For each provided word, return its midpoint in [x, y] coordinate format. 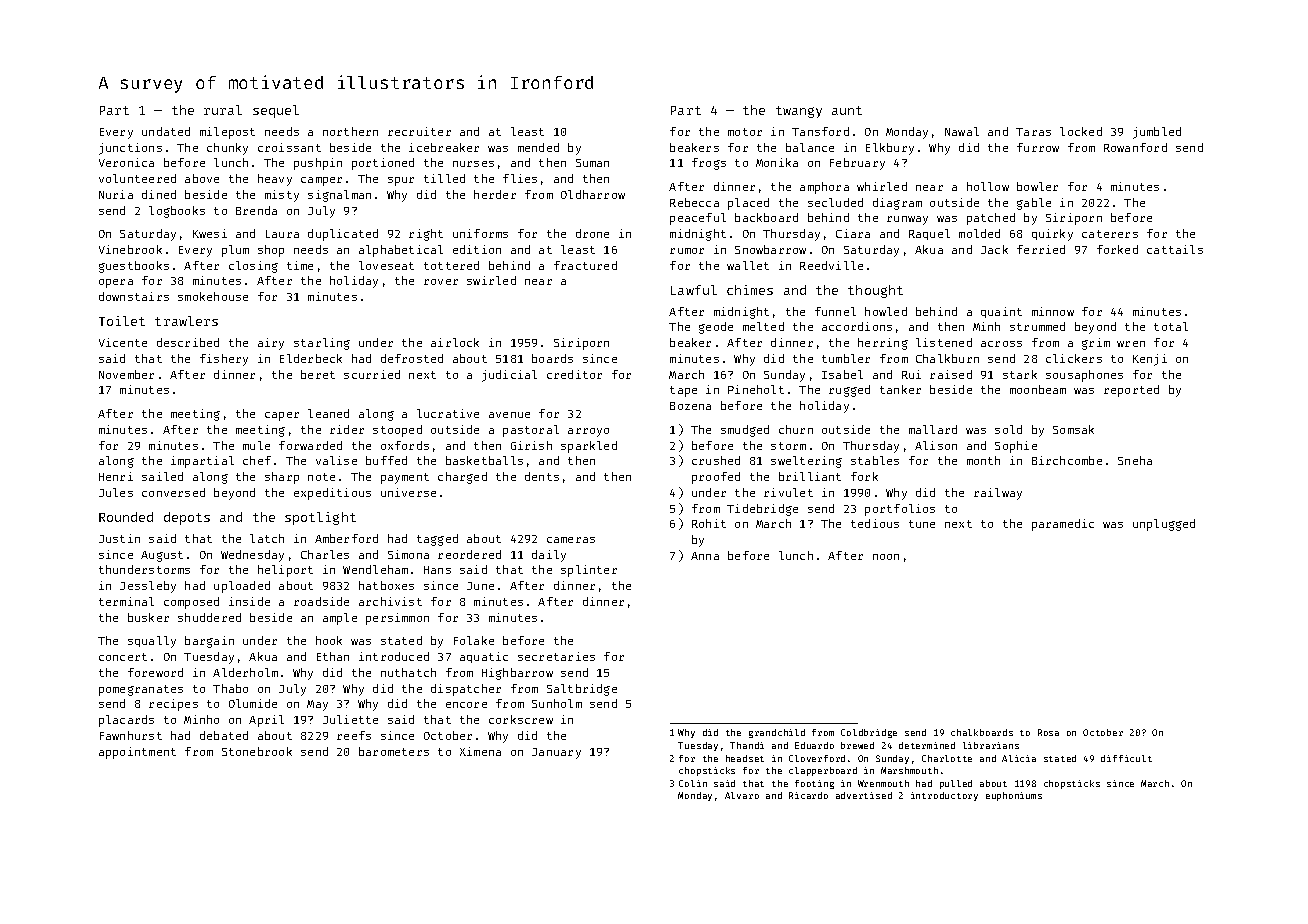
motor [745, 132]
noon [886, 557]
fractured [585, 265]
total [1171, 326]
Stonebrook [257, 751]
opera [116, 283]
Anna [705, 556]
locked [1081, 131]
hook [329, 640]
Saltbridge [582, 690]
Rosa [1048, 732]
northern [350, 131]
